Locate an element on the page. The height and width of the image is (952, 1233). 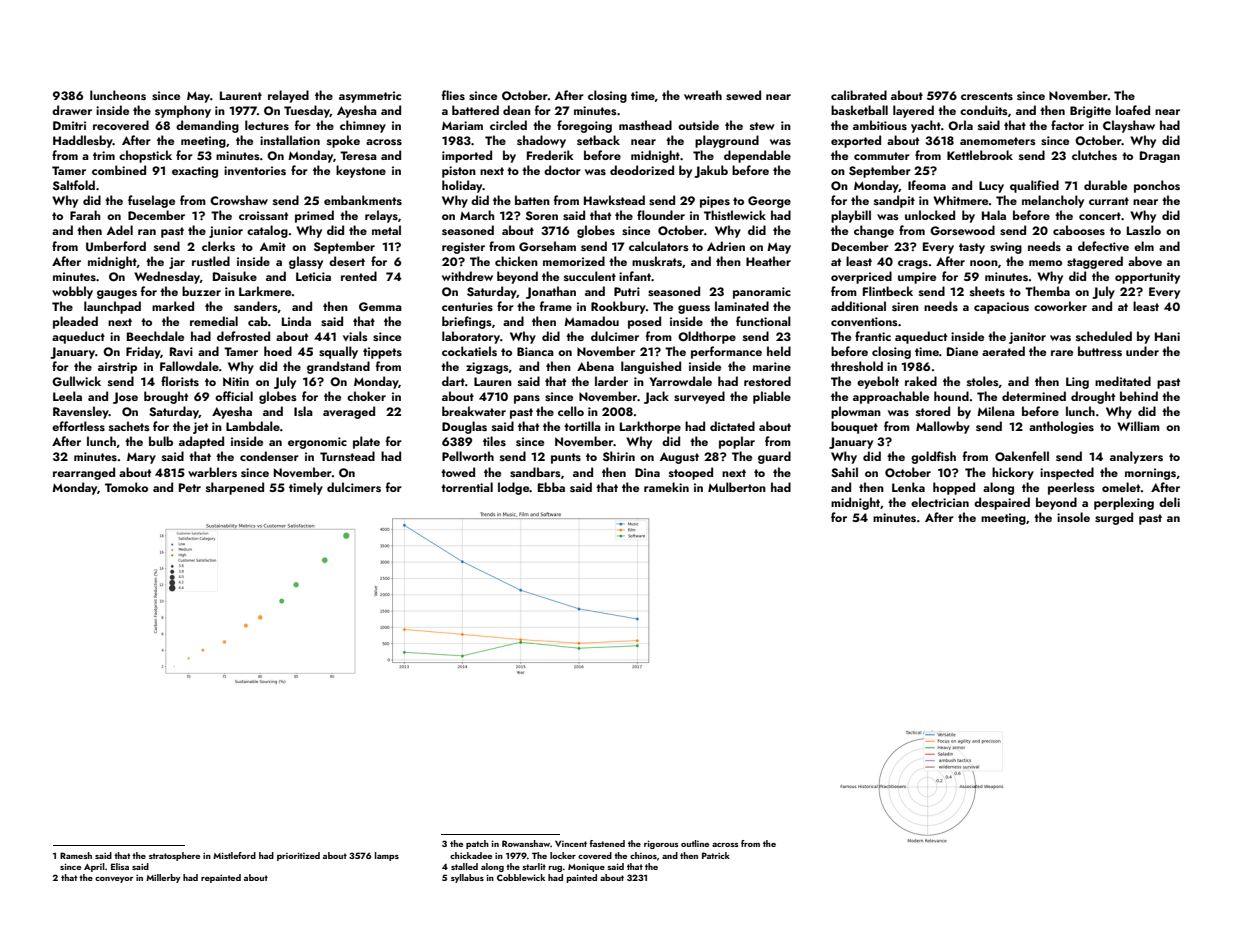
Tomoko is located at coordinates (126, 487).
